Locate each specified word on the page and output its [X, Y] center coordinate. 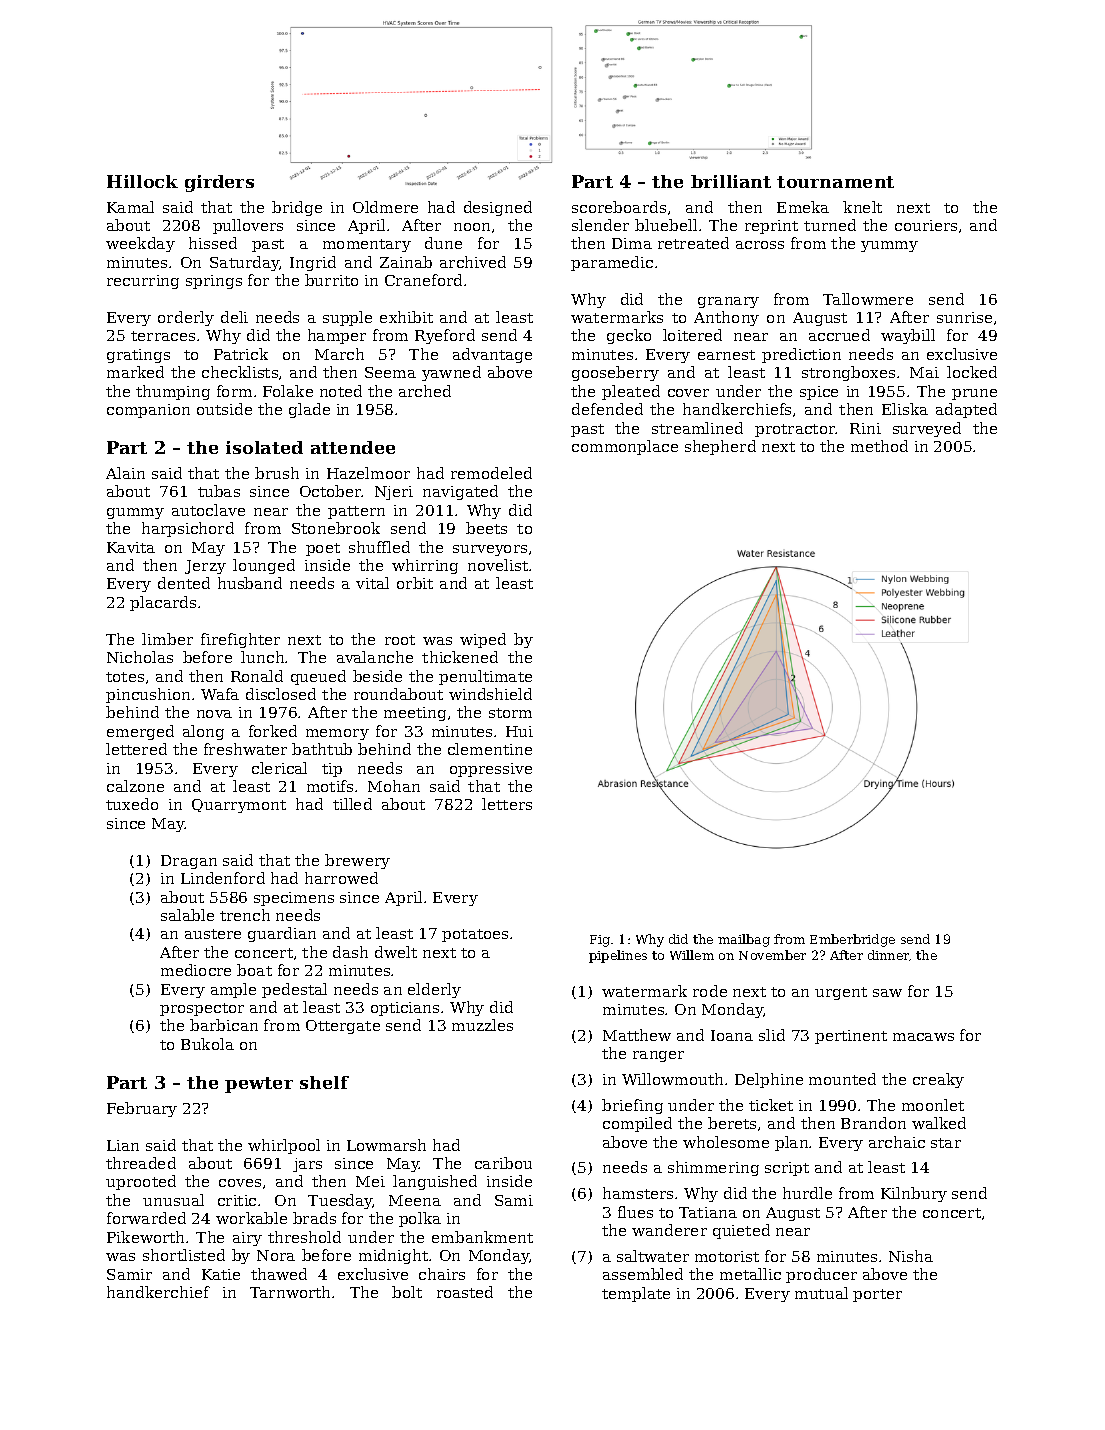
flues [635, 1212]
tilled [352, 804]
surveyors [490, 550]
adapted [966, 410]
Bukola [207, 1044]
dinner [889, 955]
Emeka [803, 207]
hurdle [807, 1193]
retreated [693, 243]
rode [710, 991]
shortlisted [184, 1255]
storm [510, 713]
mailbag [744, 940]
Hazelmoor [368, 473]
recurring [143, 282]
